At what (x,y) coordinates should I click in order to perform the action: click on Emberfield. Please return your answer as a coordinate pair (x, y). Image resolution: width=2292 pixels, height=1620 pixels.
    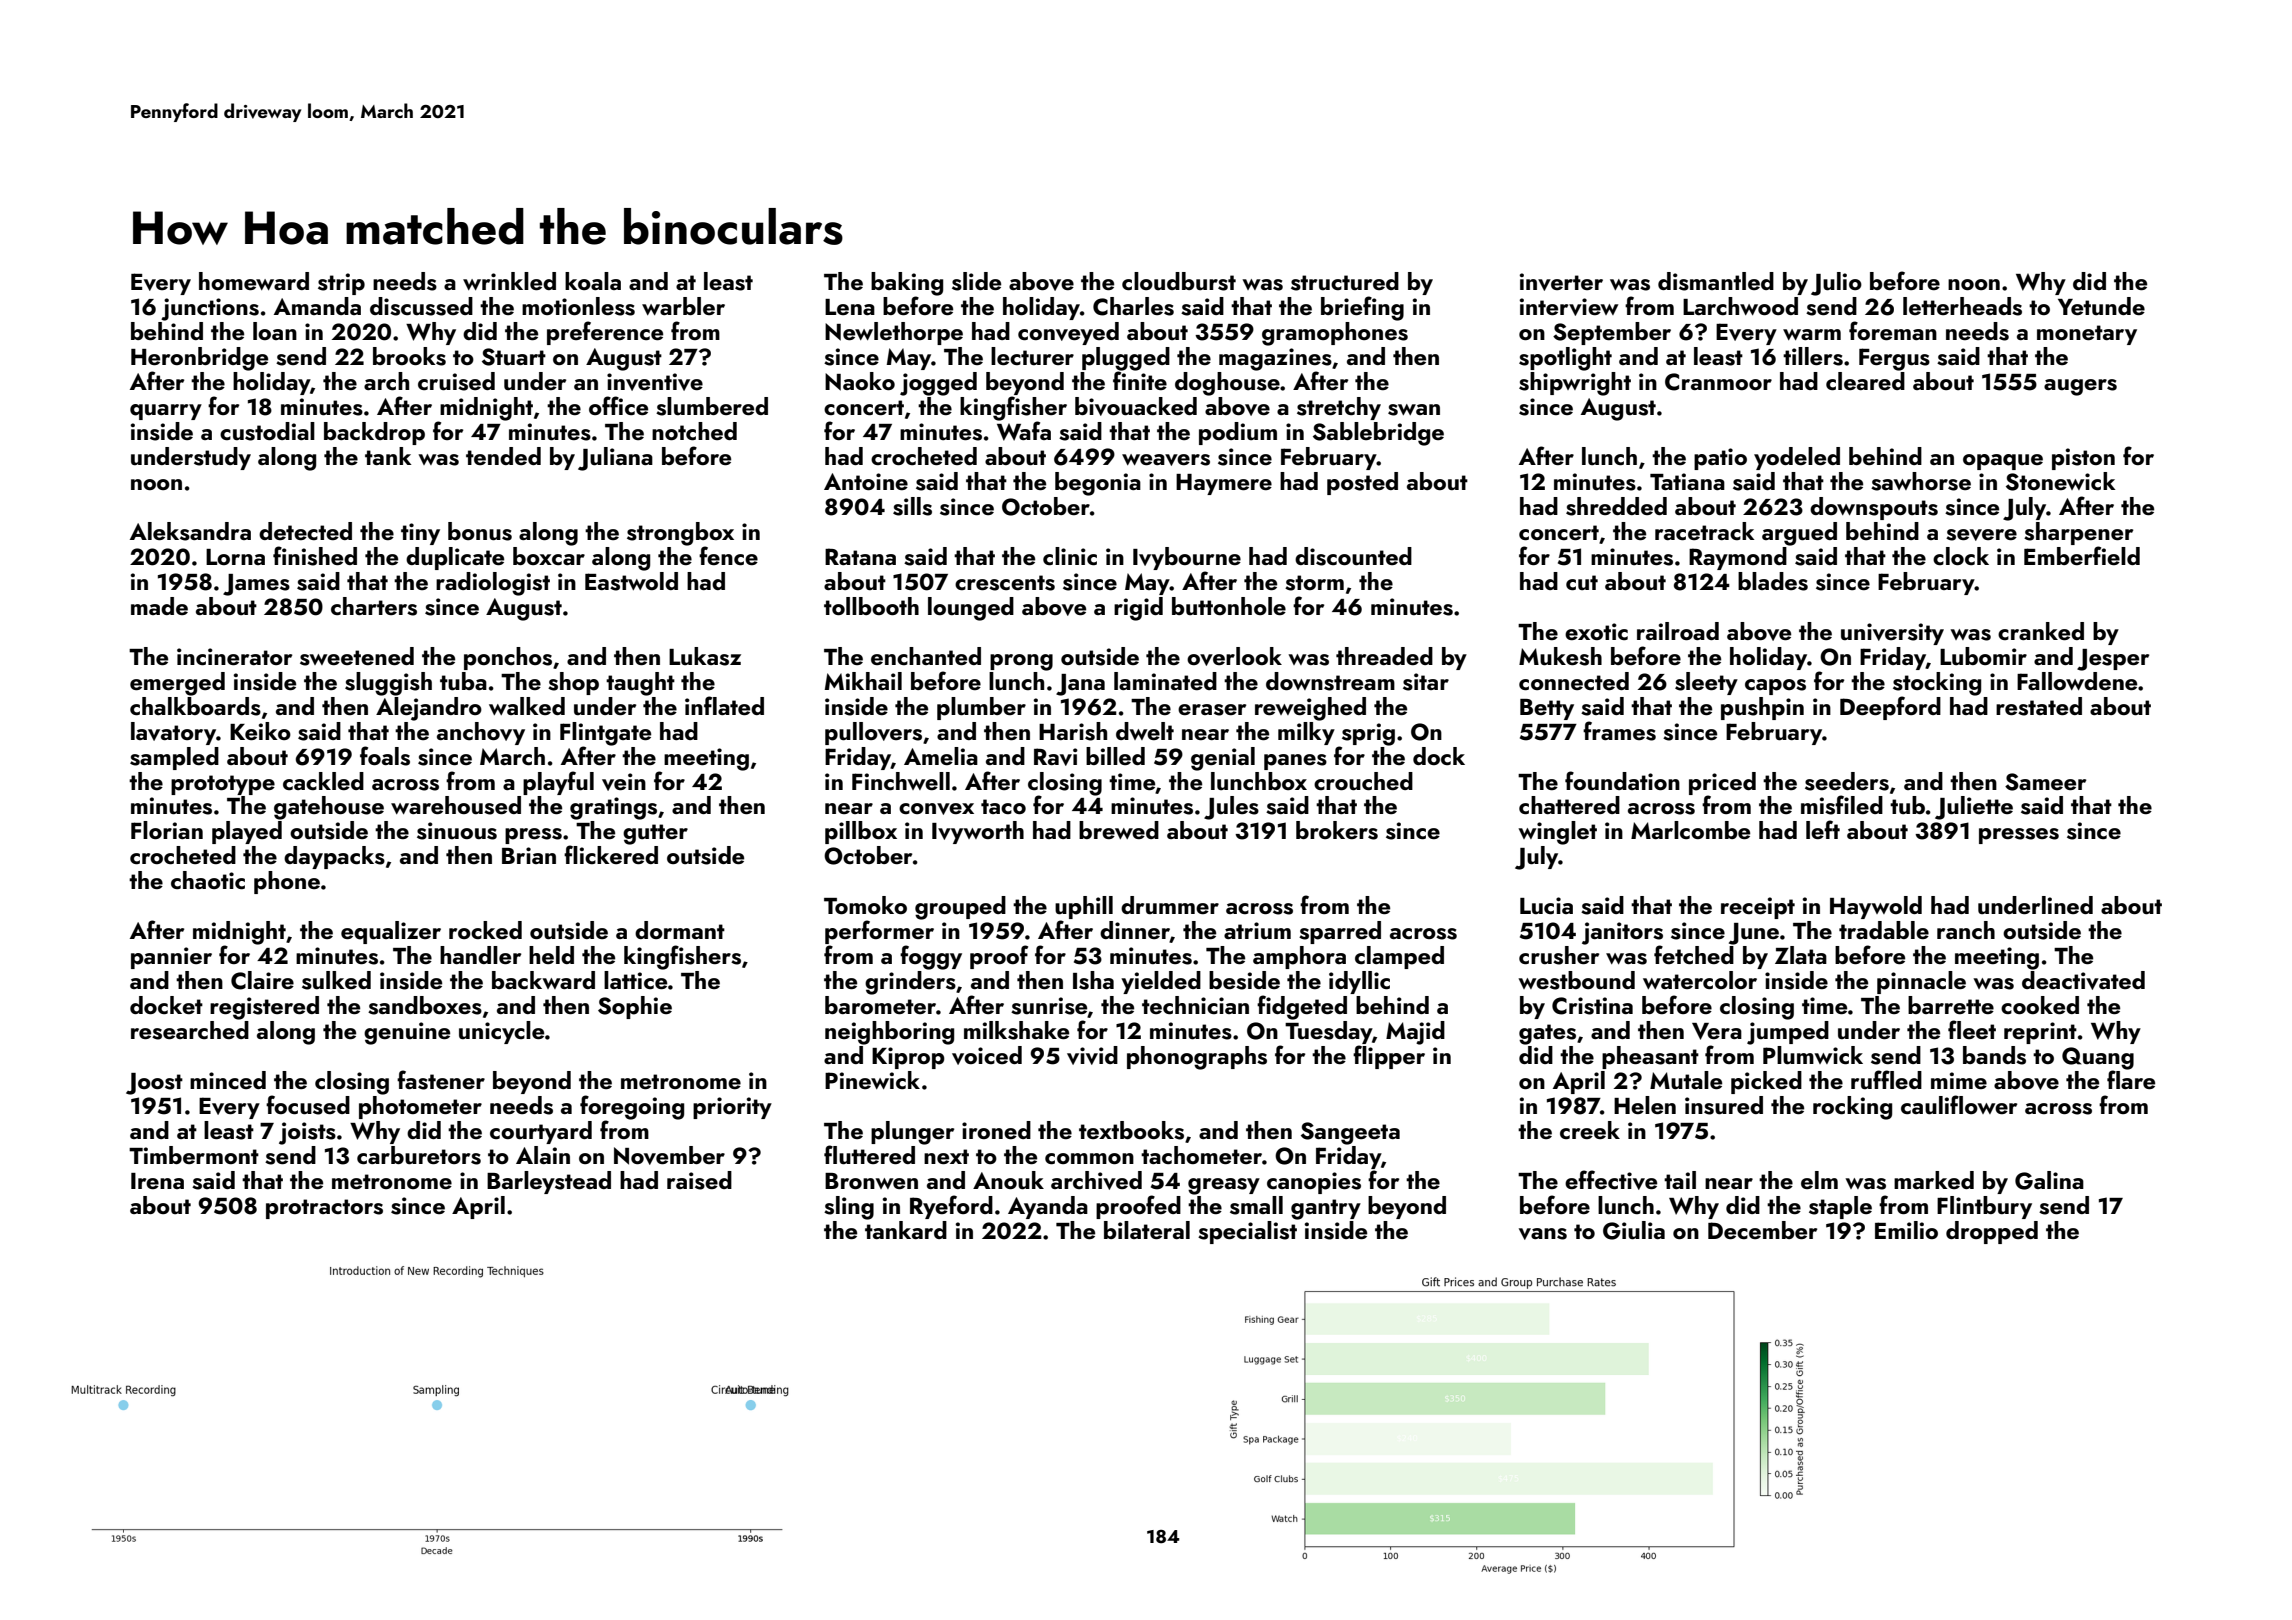
    Looking at the image, I should click on (2082, 555).
